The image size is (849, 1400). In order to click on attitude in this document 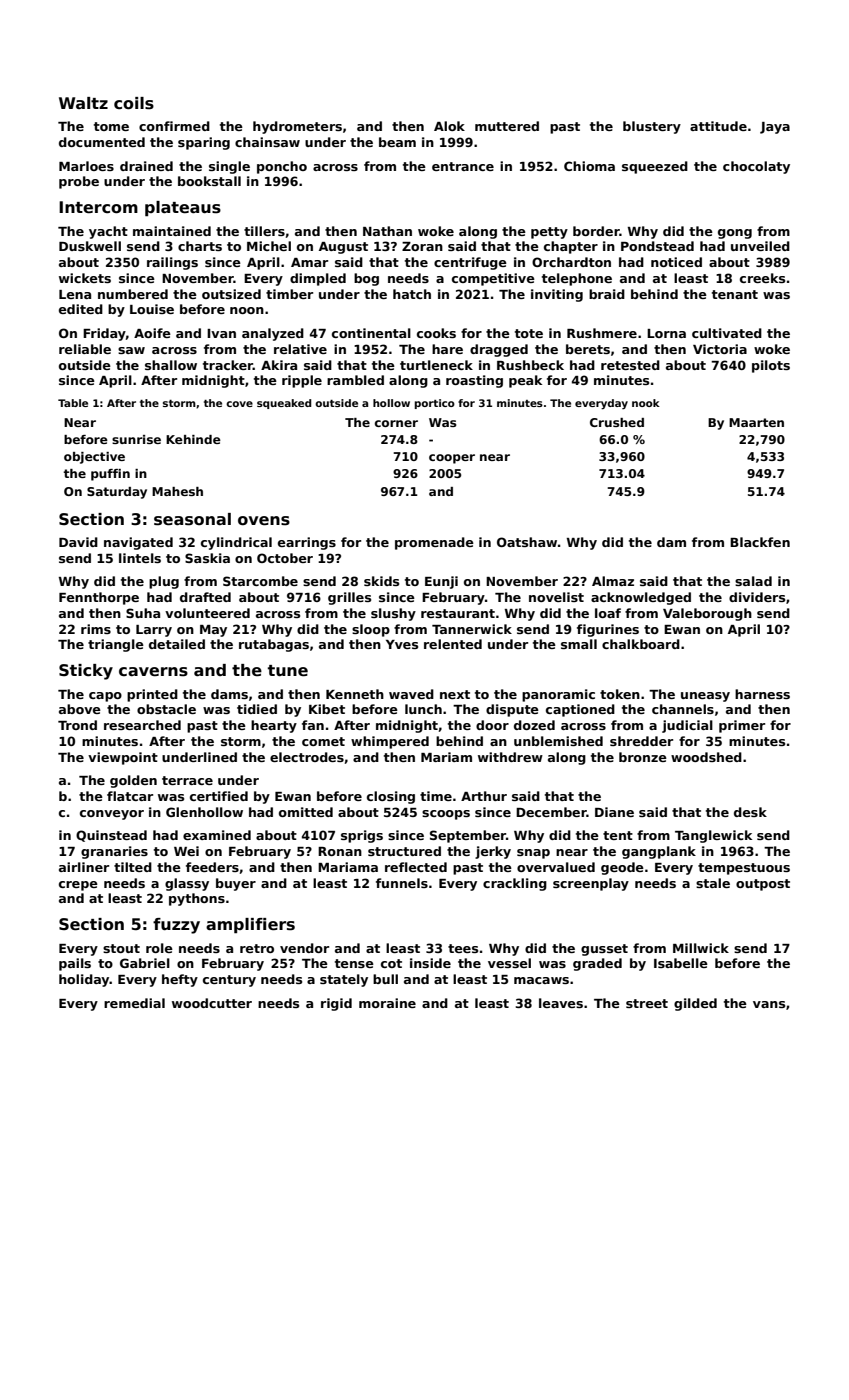, I will do `click(718, 126)`.
